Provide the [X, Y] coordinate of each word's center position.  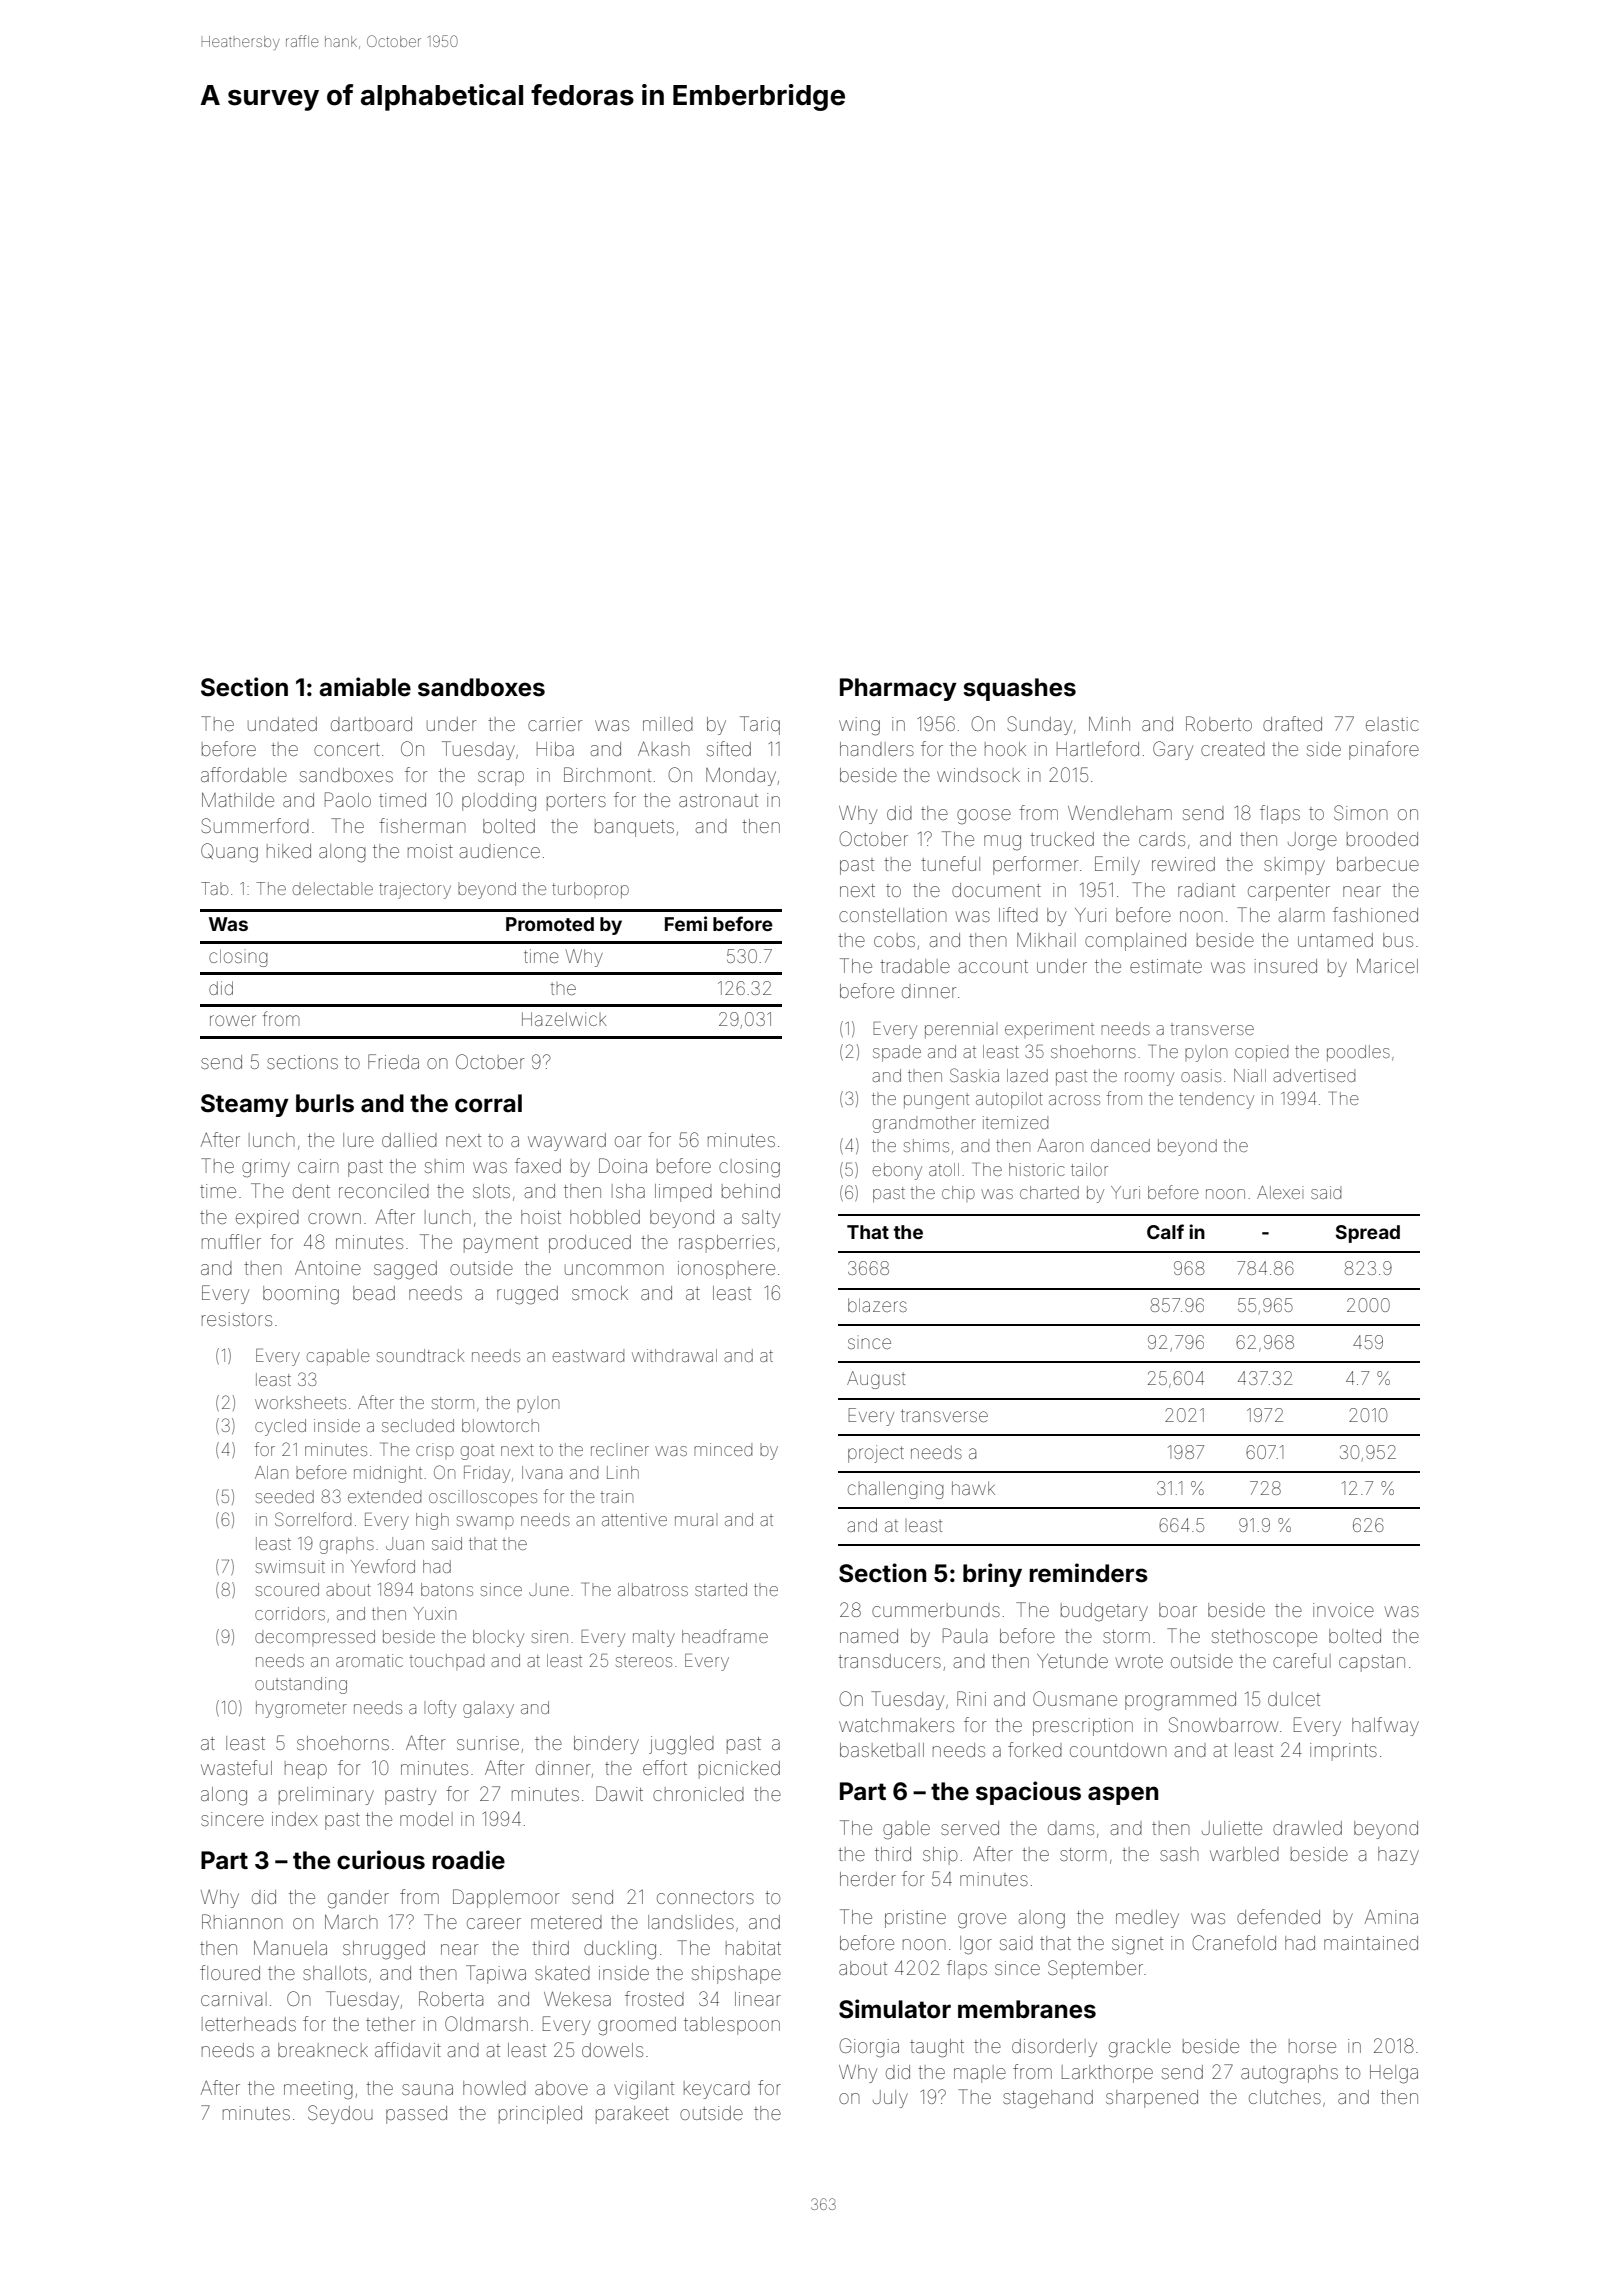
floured [230, 1972]
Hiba [555, 749]
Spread [1368, 1234]
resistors [237, 1319]
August [876, 1380]
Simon [1361, 812]
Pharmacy [898, 689]
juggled [681, 1745]
